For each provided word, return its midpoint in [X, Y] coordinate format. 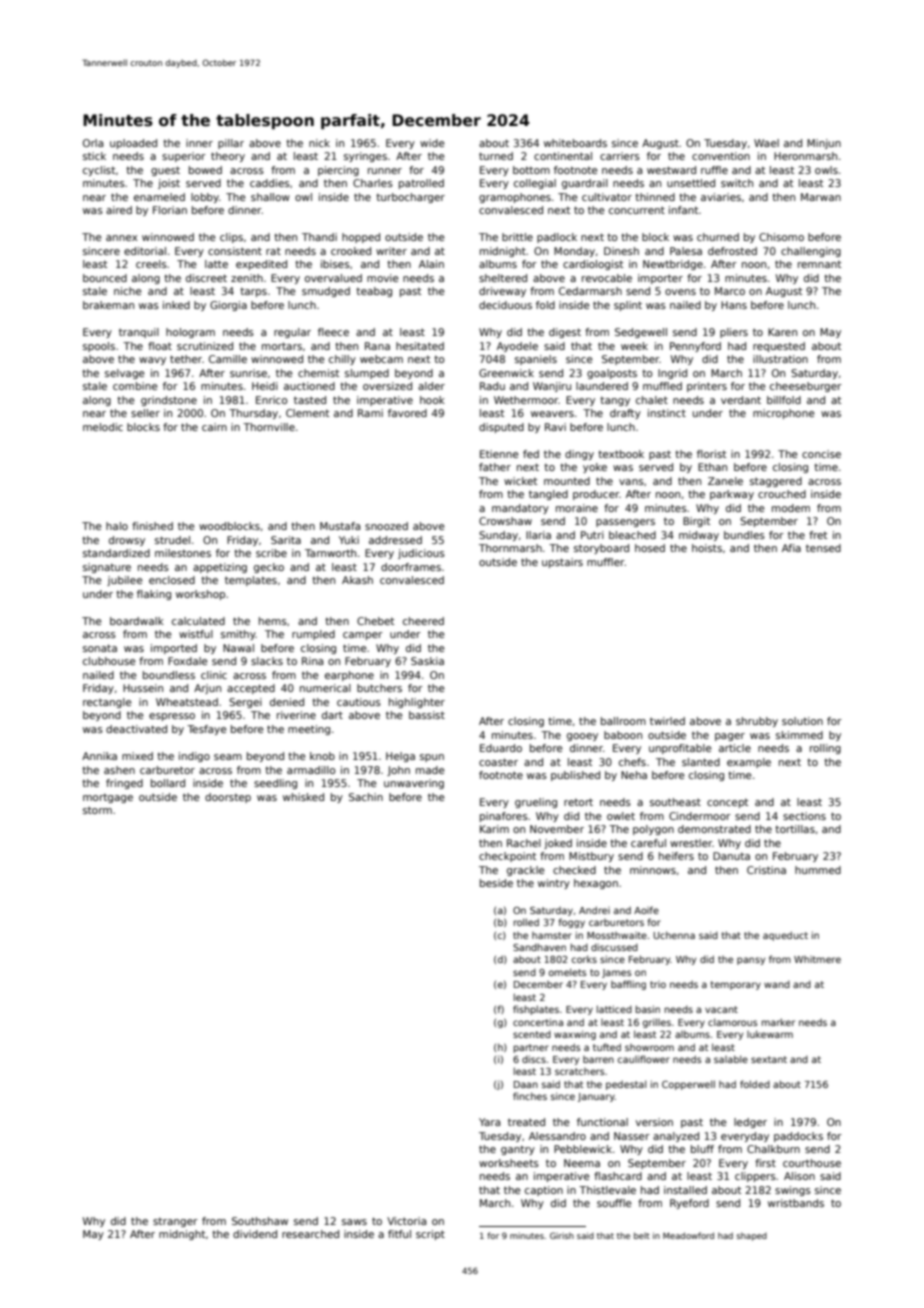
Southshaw [260, 1221]
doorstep [228, 798]
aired [119, 210]
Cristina [766, 870]
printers [707, 387]
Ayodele [517, 347]
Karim [494, 829]
